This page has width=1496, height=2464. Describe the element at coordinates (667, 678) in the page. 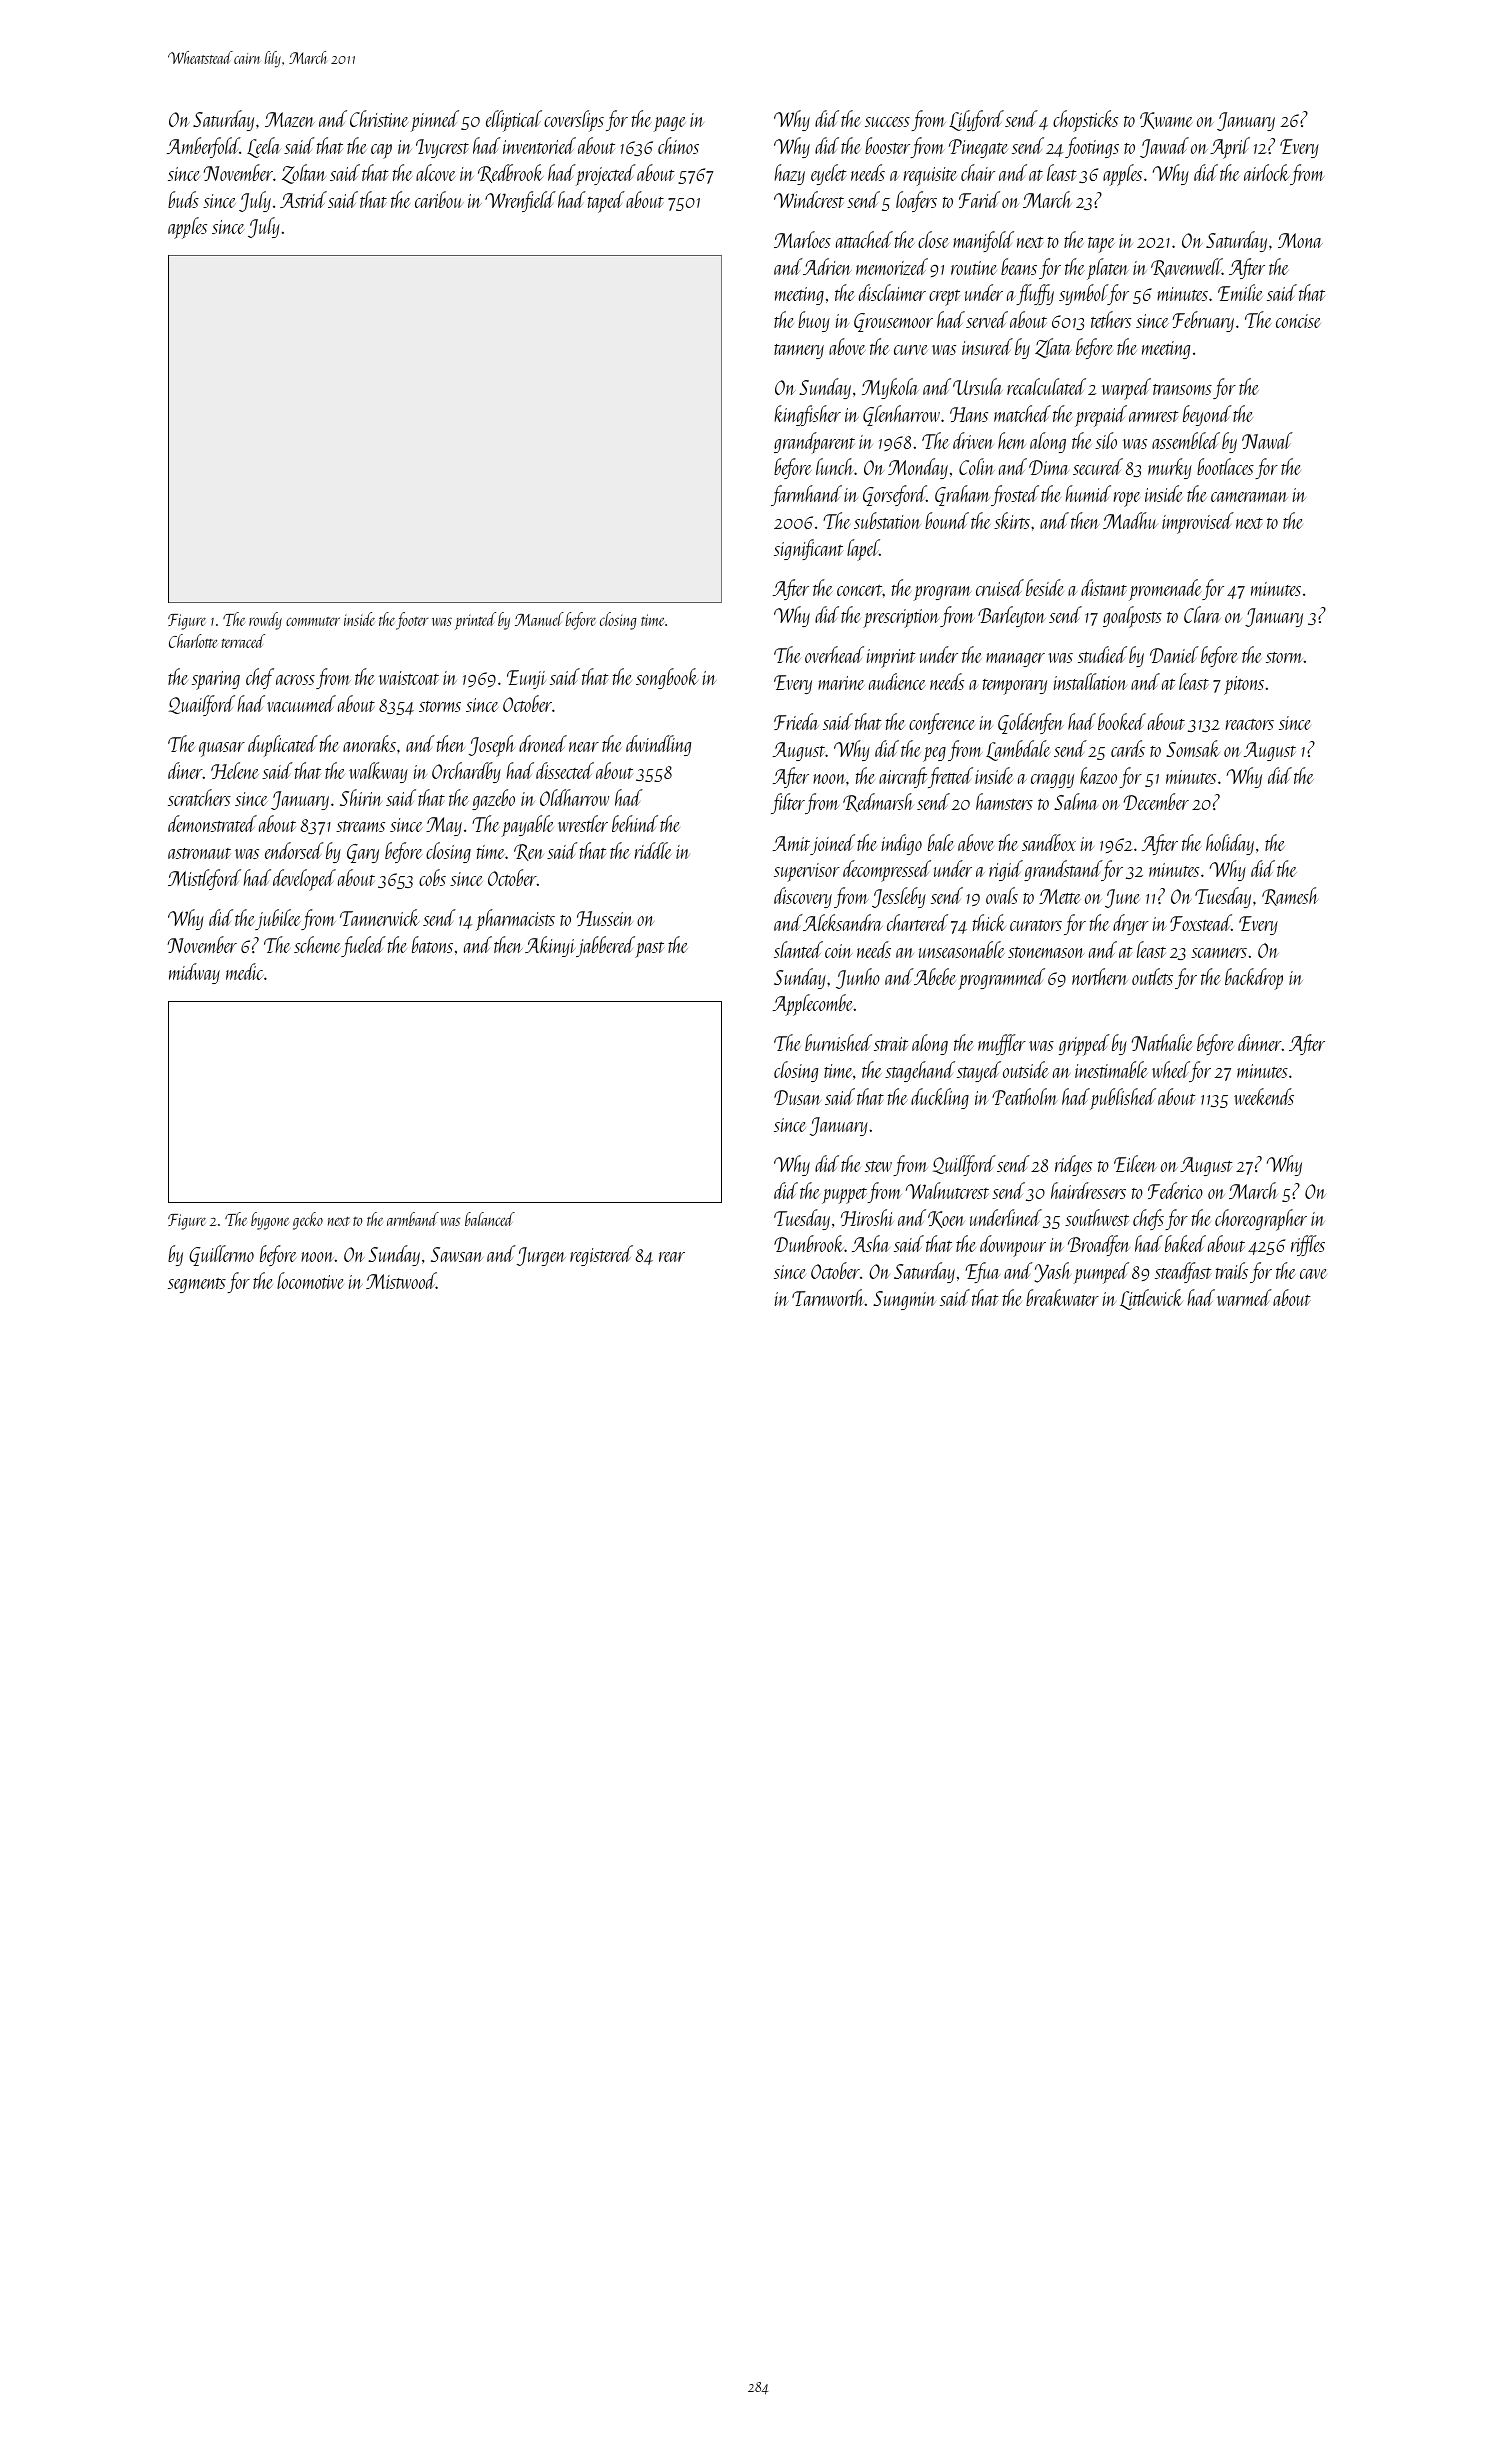

I see `songbook` at that location.
